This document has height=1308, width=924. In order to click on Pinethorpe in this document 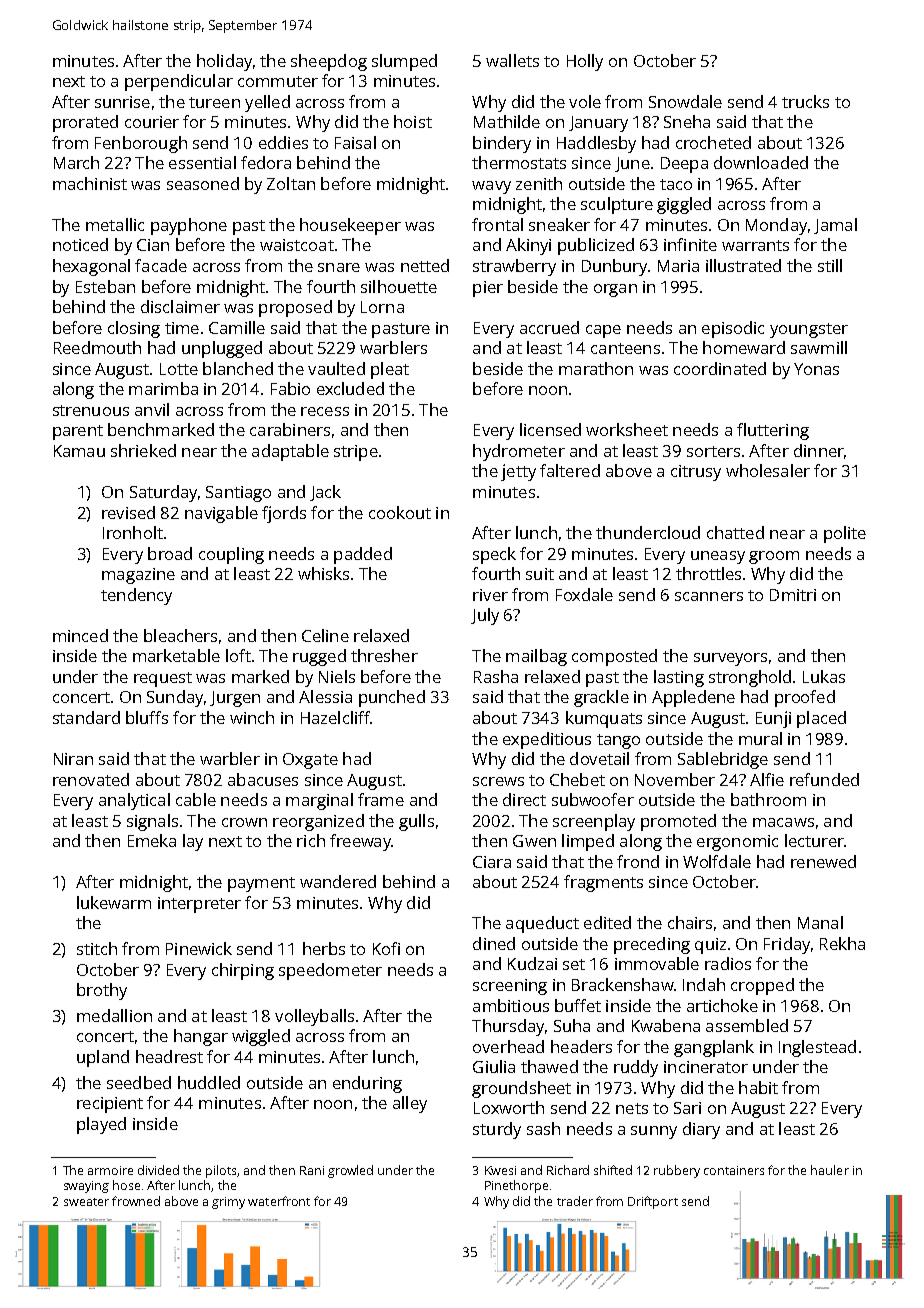, I will do `click(516, 1186)`.
